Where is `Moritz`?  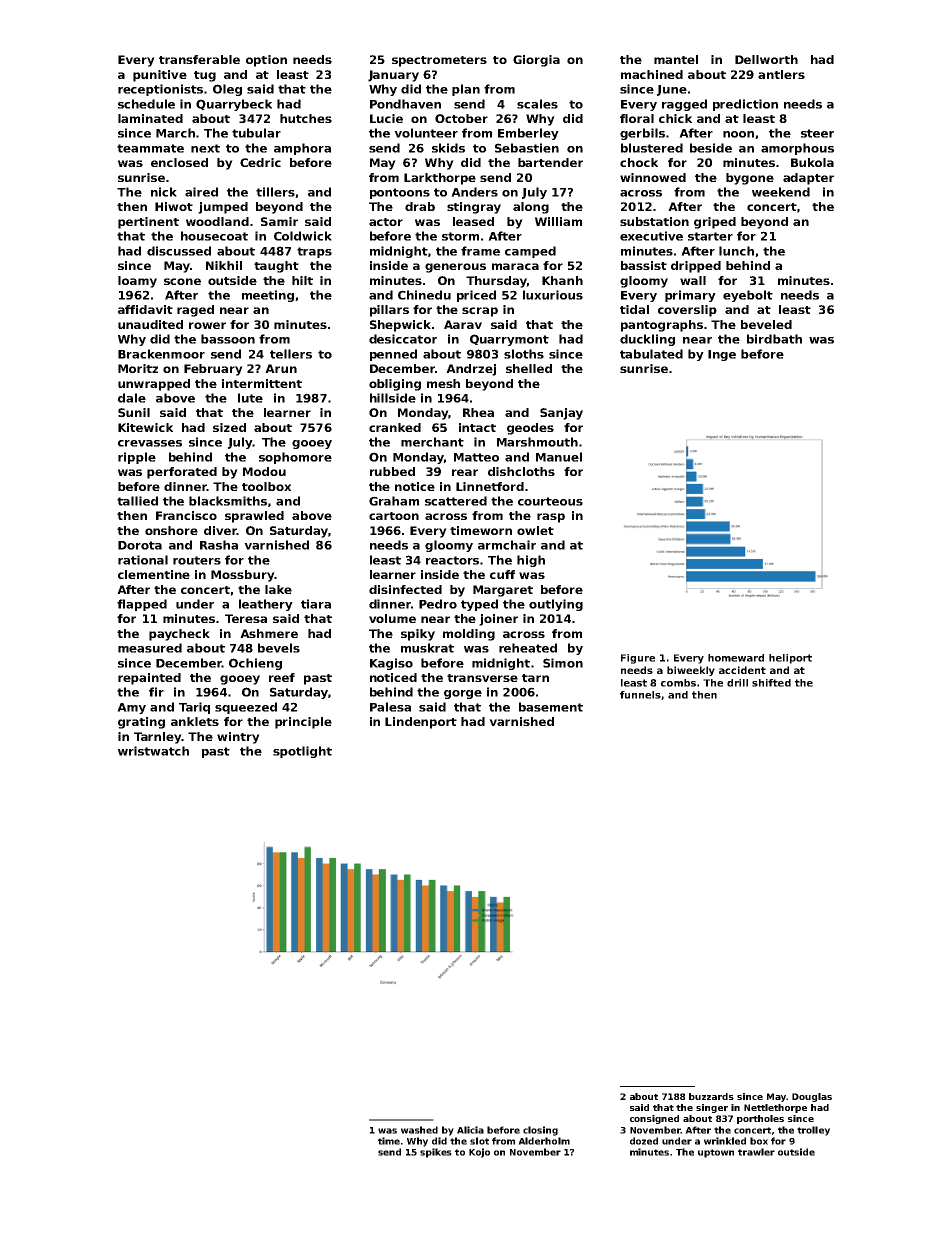
Moritz is located at coordinates (138, 368).
